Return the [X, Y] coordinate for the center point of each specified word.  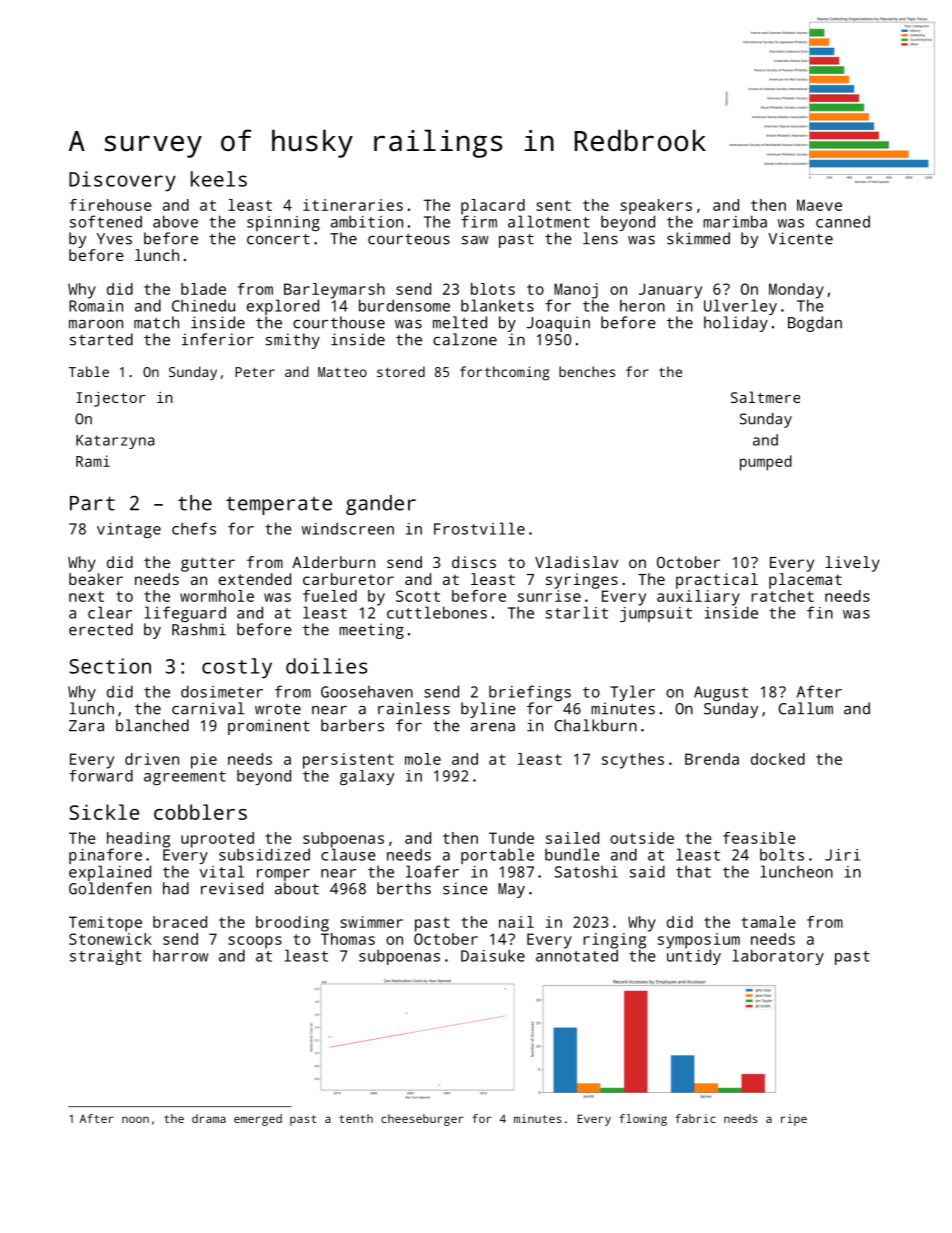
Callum [806, 708]
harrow [180, 955]
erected [101, 629]
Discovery [122, 181]
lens [600, 238]
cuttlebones [437, 612]
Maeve [819, 205]
